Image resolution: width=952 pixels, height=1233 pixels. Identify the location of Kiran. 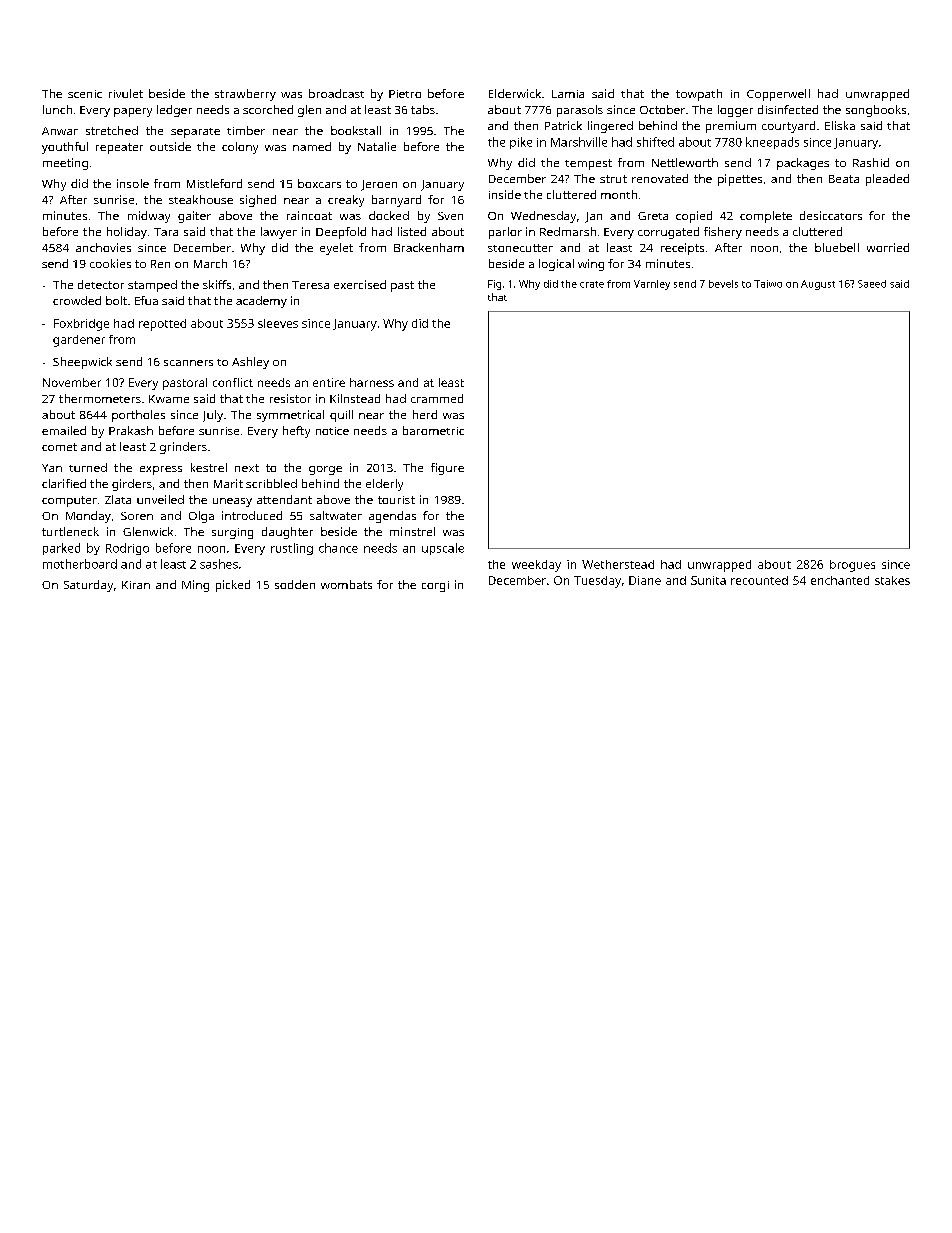
(136, 585).
